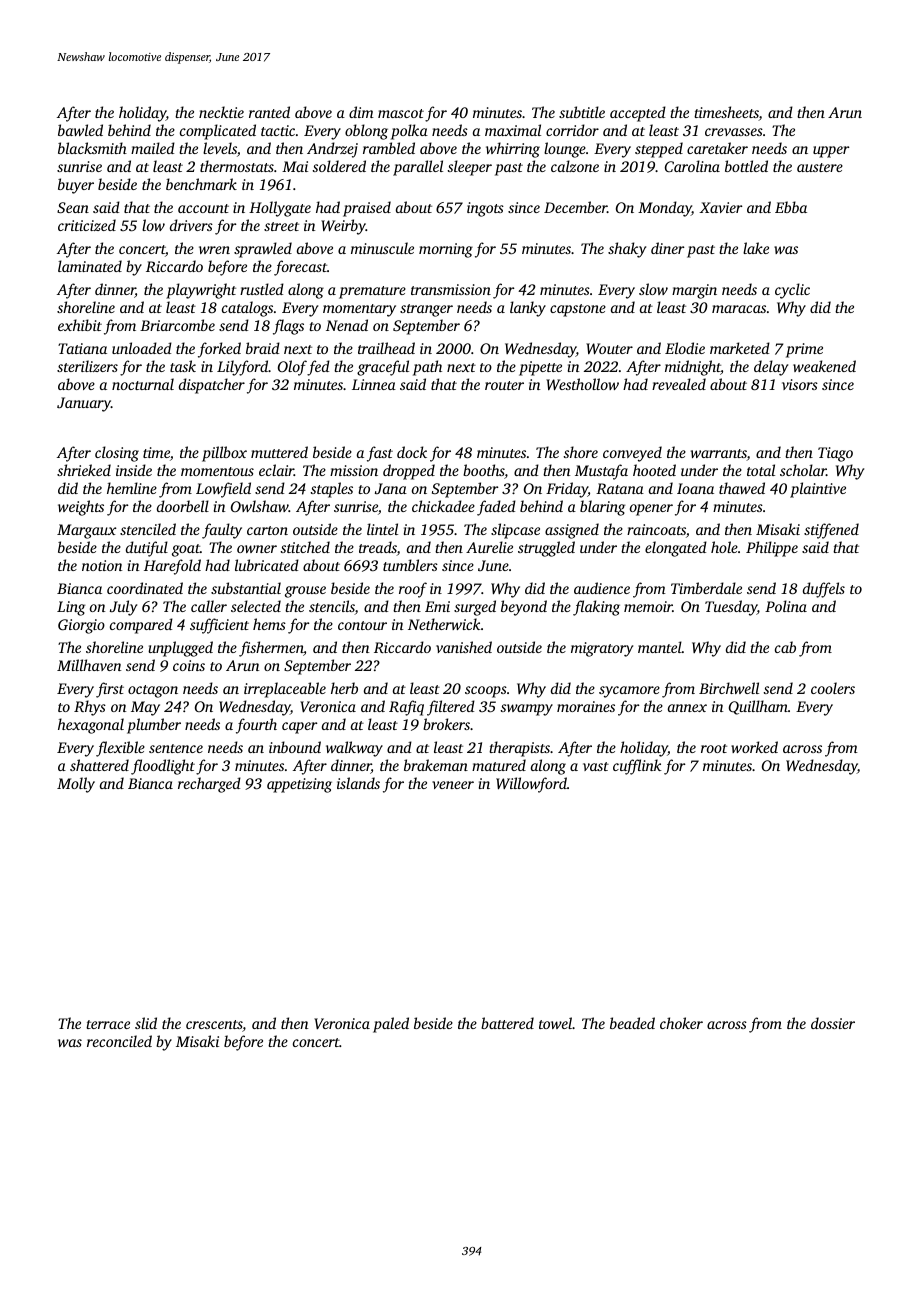 This screenshot has height=1308, width=924. Describe the element at coordinates (555, 1023) in the screenshot. I see `towel` at that location.
